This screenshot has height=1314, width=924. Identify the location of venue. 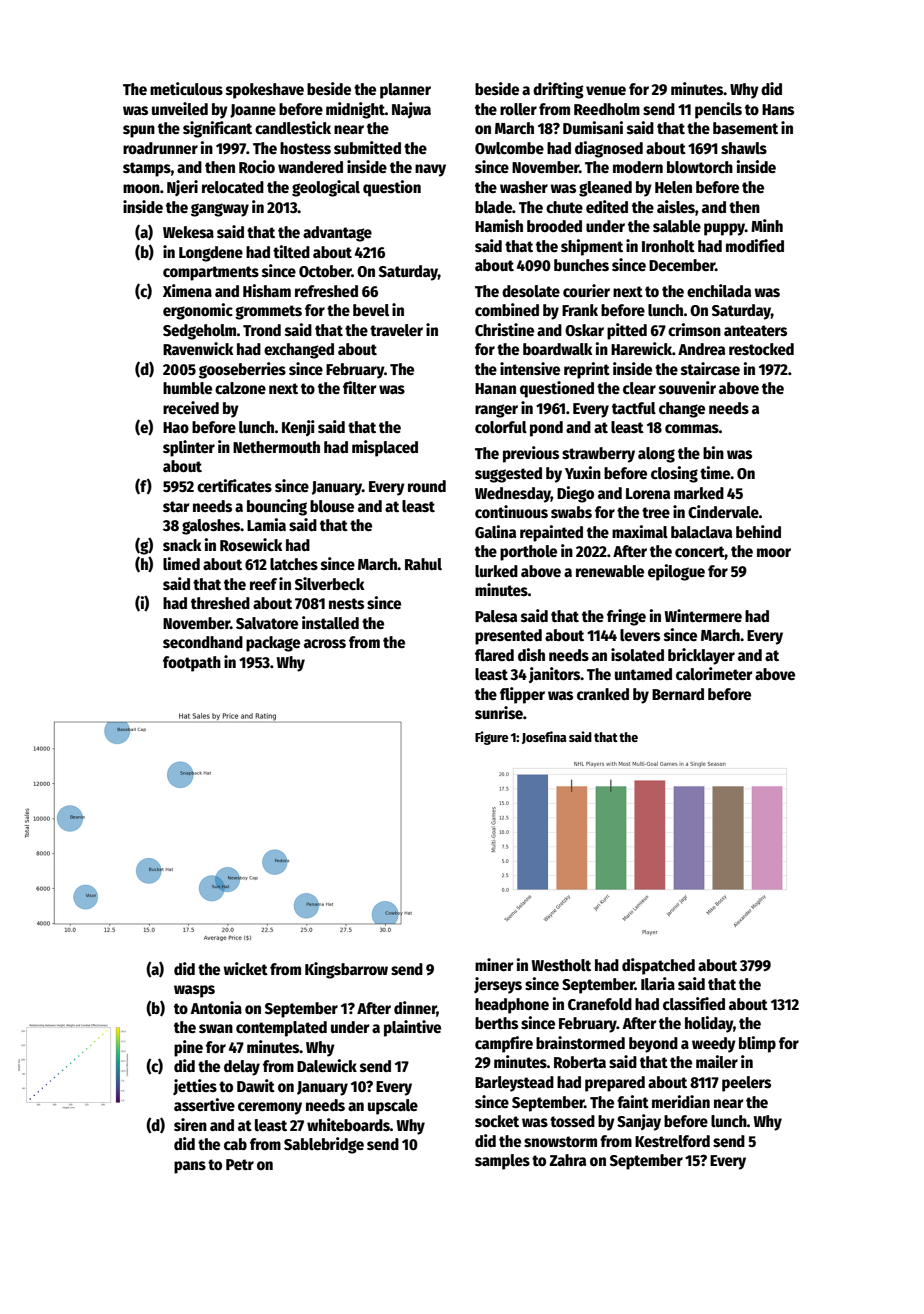
(606, 90).
